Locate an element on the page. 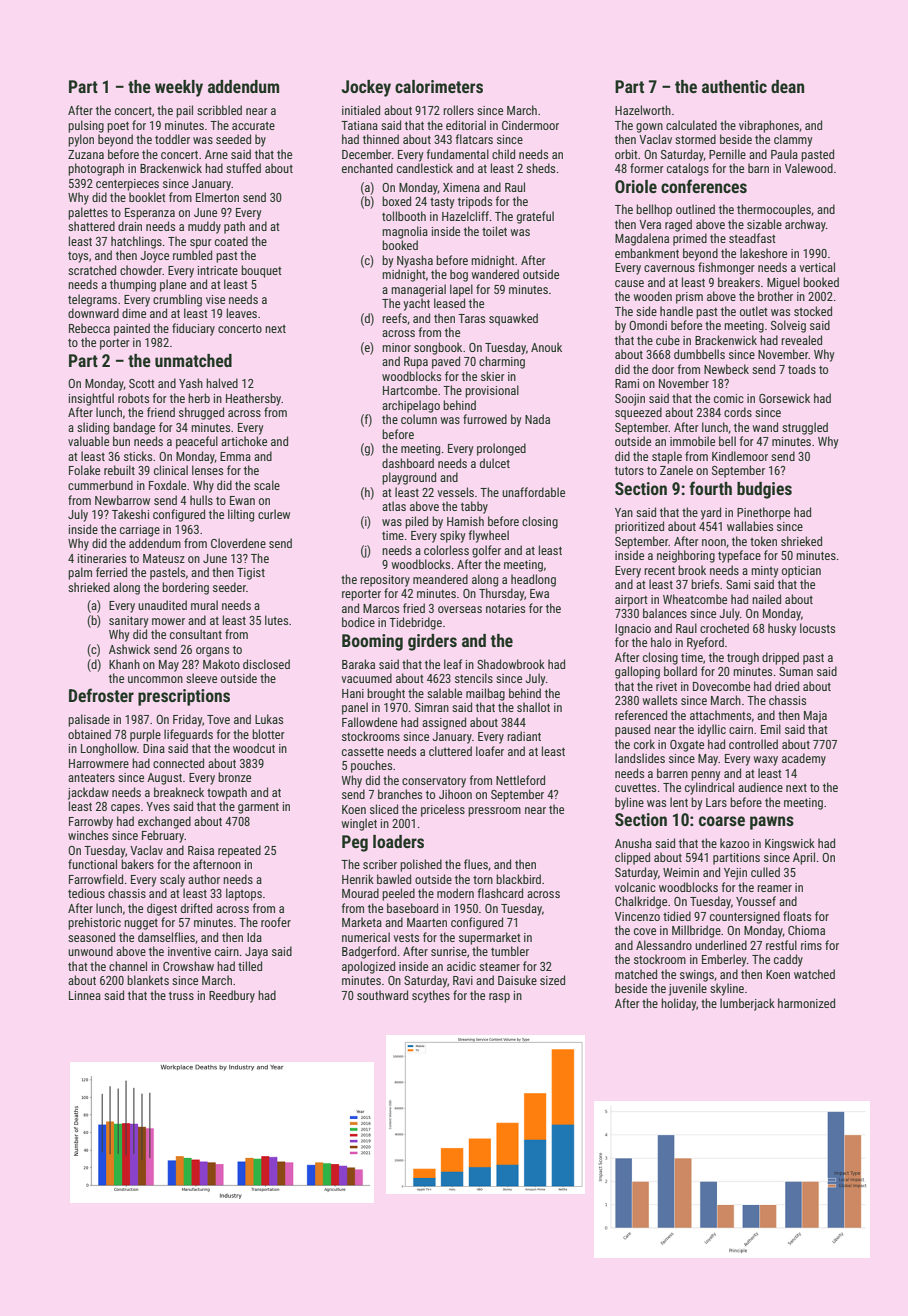 This image has height=1316, width=908. weekly is located at coordinates (179, 88).
